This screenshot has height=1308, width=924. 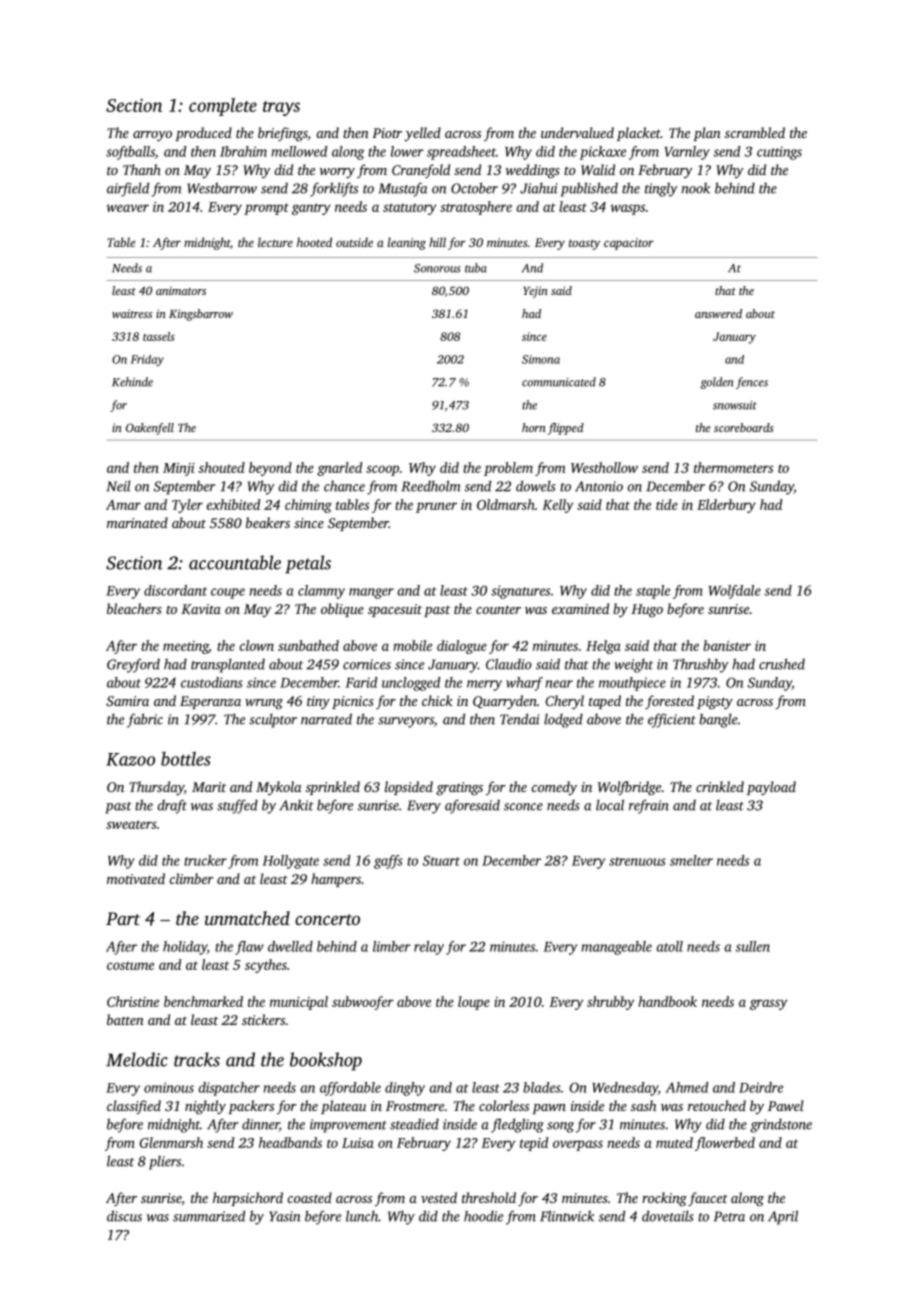 I want to click on trays, so click(x=281, y=108).
